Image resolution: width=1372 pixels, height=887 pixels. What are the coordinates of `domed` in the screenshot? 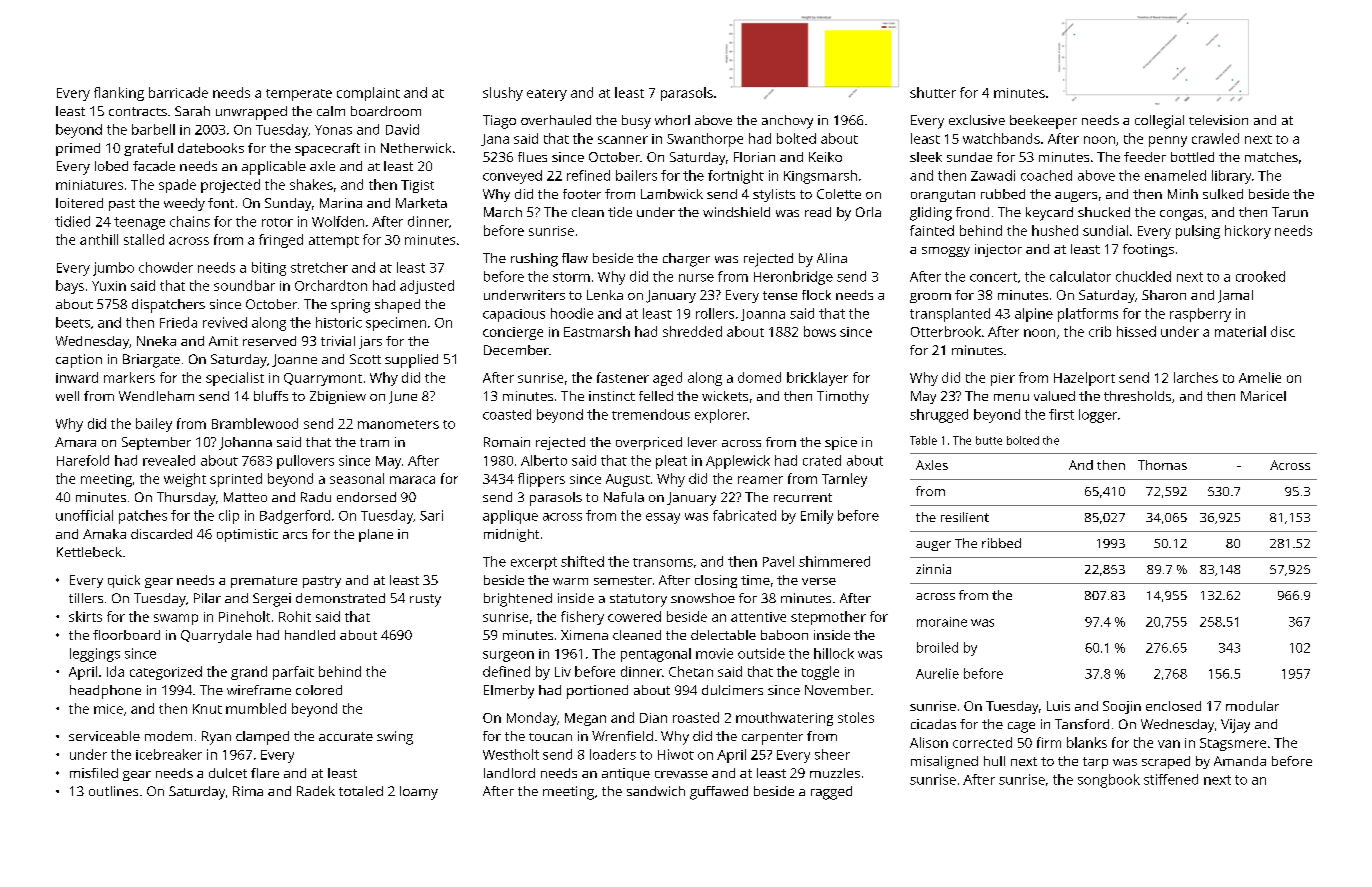 It's located at (759, 377).
